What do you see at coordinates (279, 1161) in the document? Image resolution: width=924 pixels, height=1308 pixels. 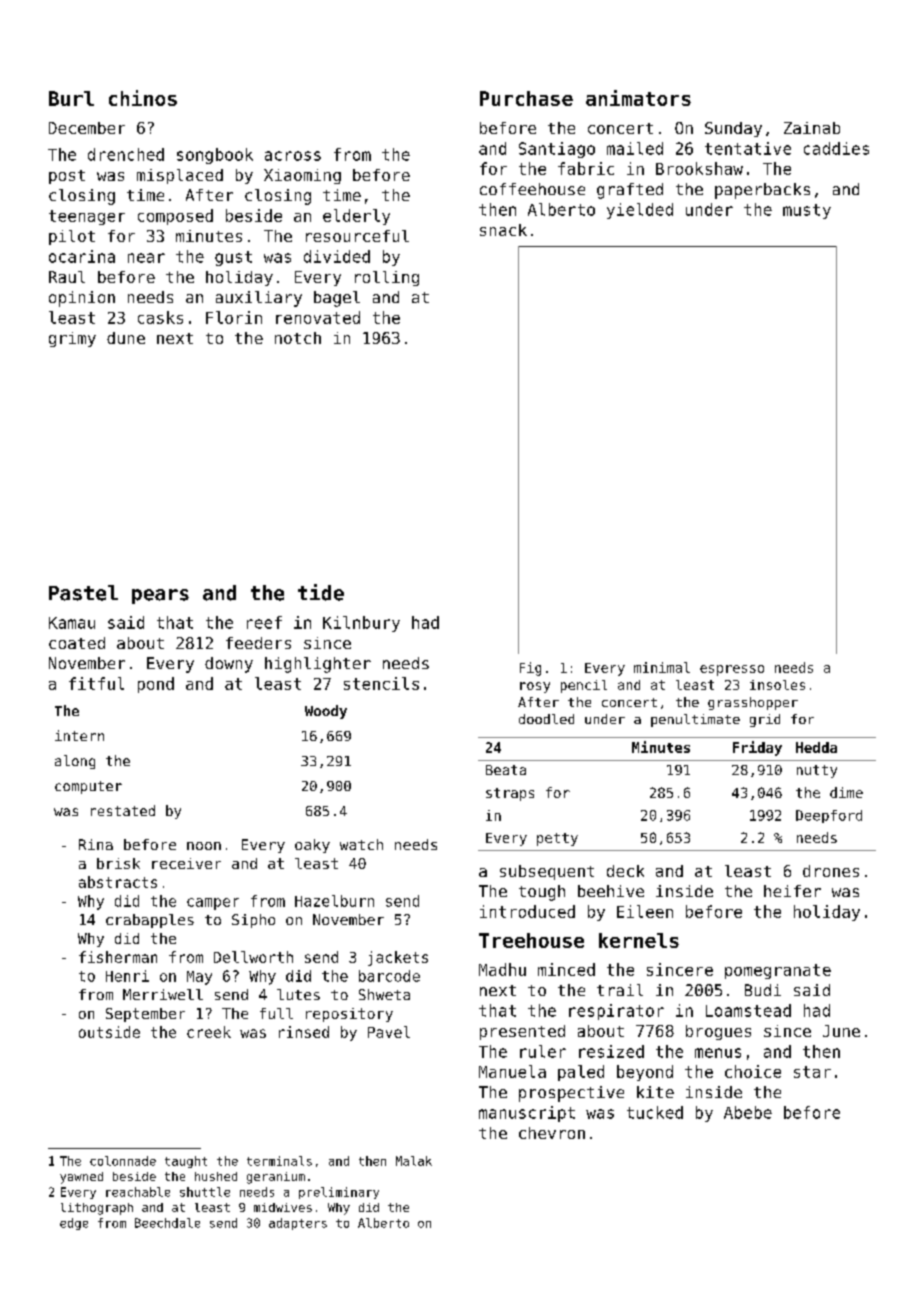 I see `terminals` at bounding box center [279, 1161].
